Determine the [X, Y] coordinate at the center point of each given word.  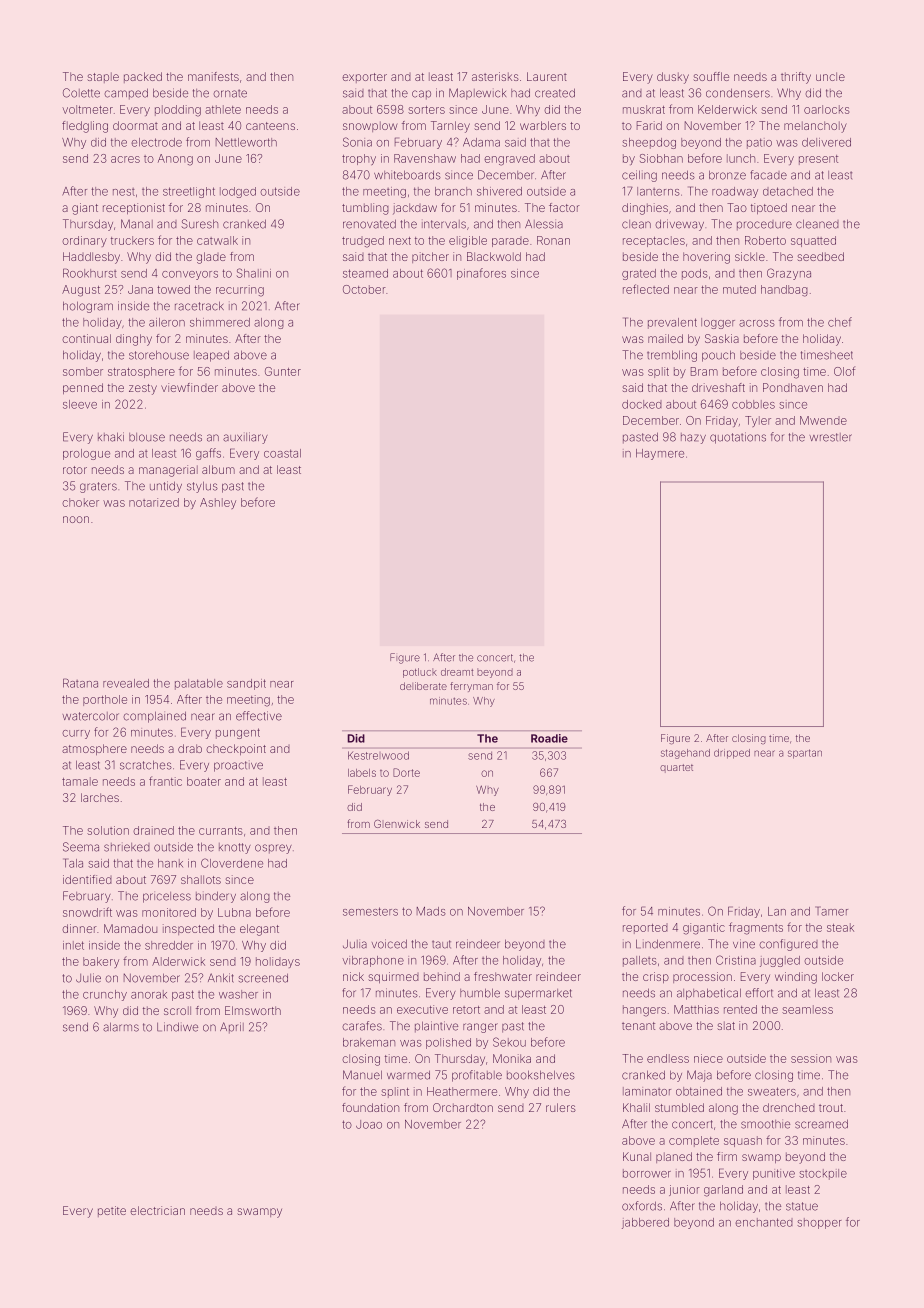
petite [112, 1211]
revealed [126, 683]
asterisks [495, 76]
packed [143, 77]
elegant [259, 930]
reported [645, 928]
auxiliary [245, 438]
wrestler [830, 437]
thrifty [796, 78]
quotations [738, 438]
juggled [780, 961]
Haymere [660, 454]
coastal [282, 453]
